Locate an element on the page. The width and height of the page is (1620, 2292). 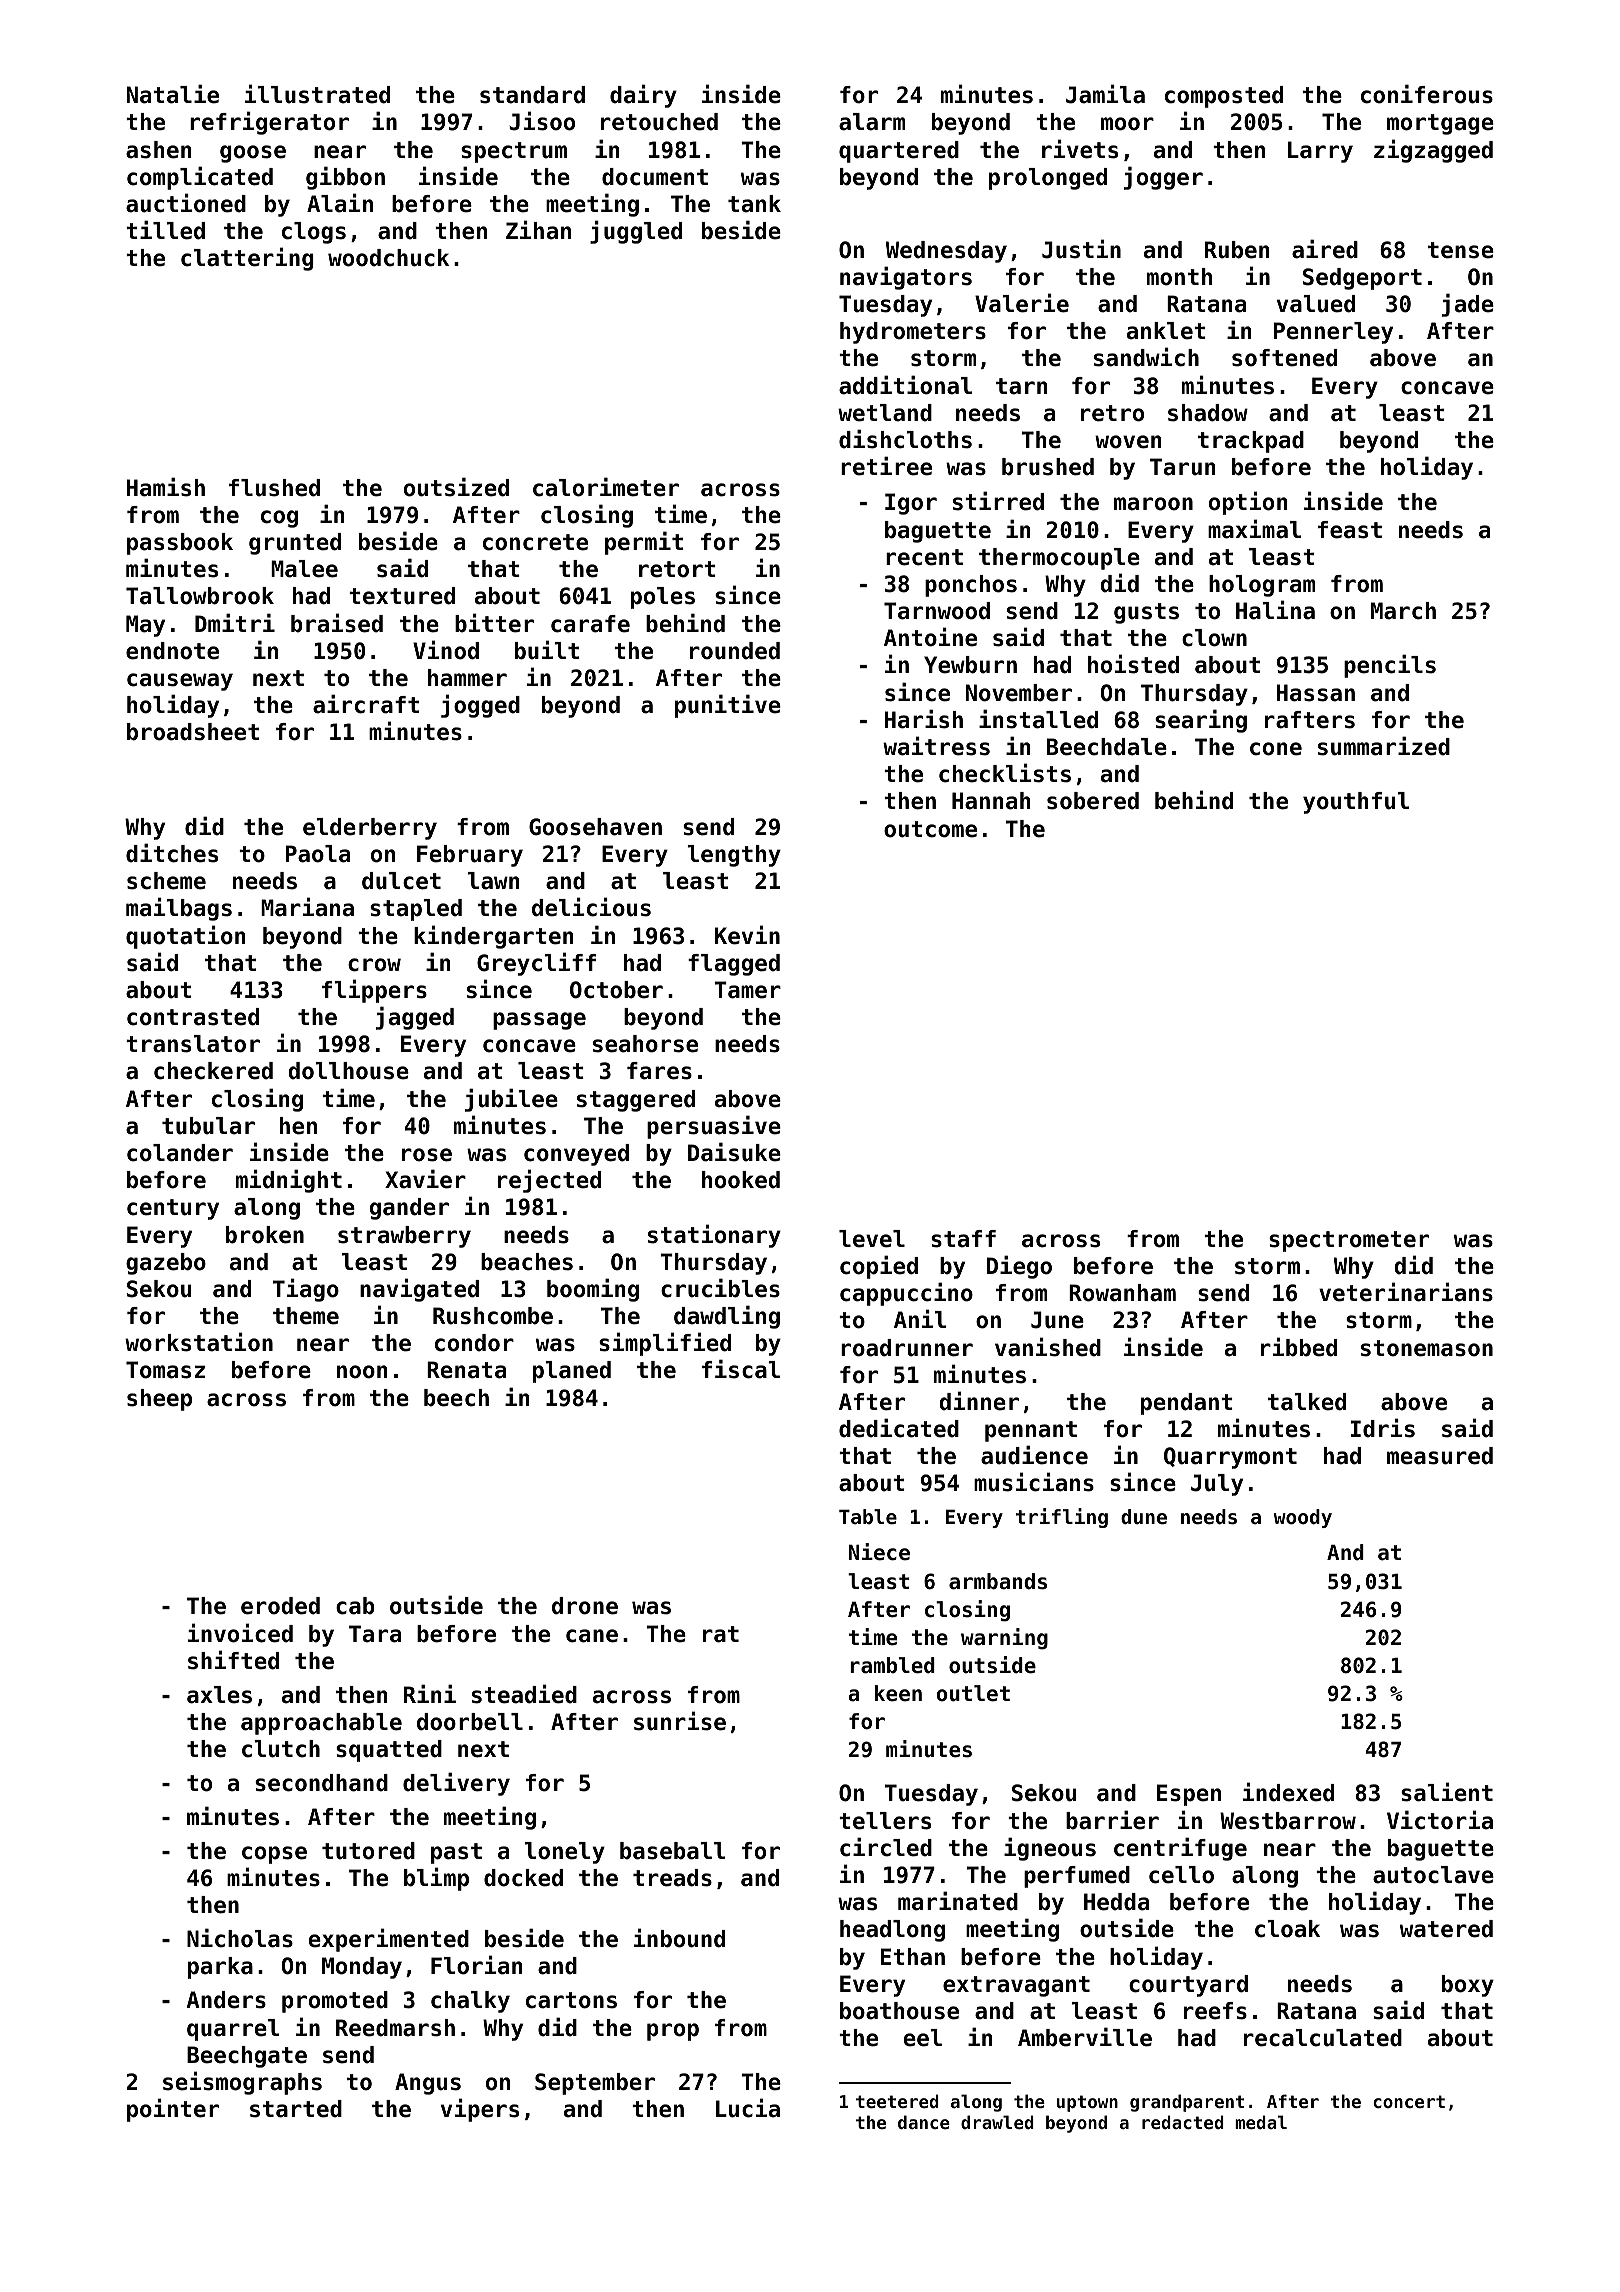
spectrometer is located at coordinates (1349, 1241).
